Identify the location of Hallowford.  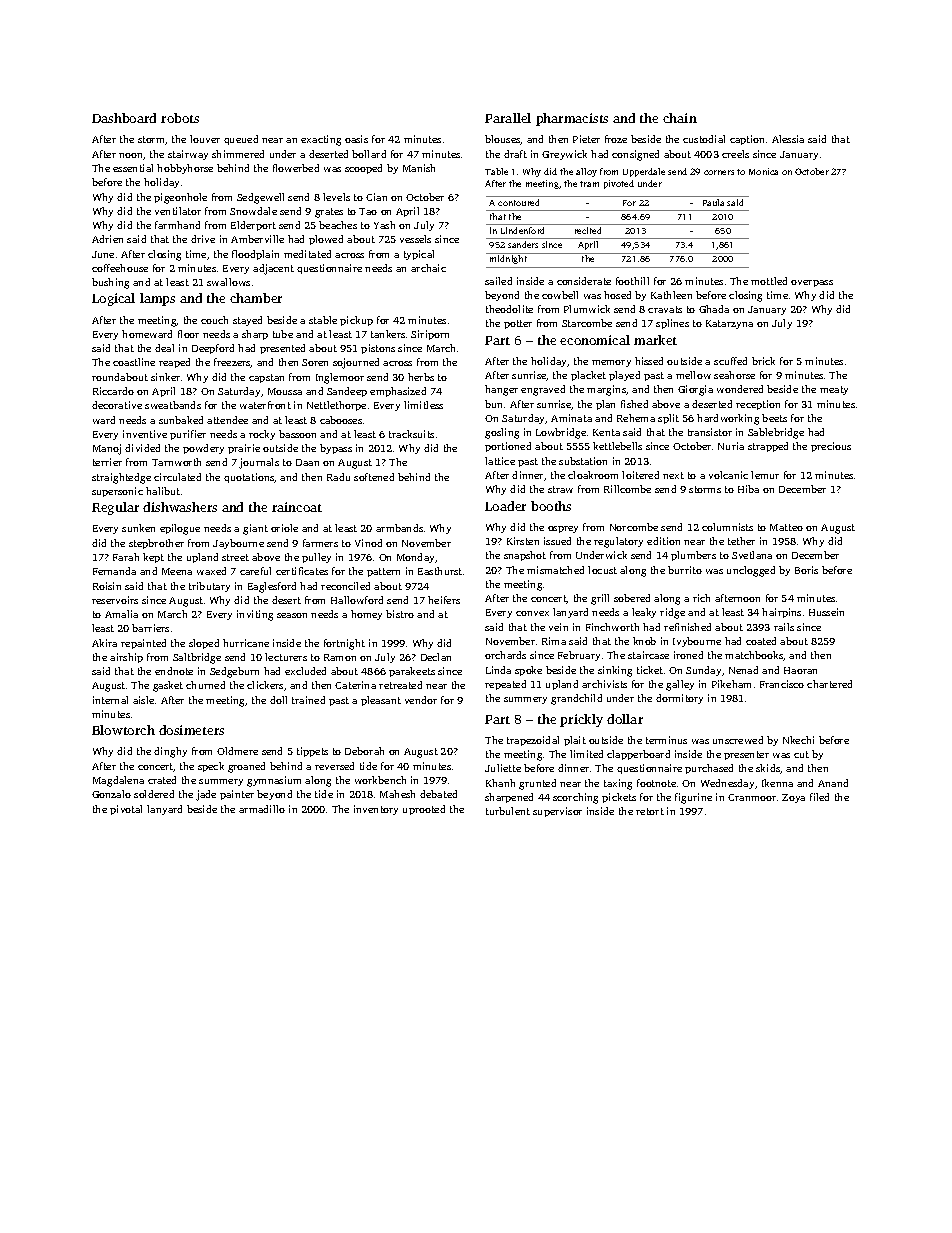
(357, 600).
